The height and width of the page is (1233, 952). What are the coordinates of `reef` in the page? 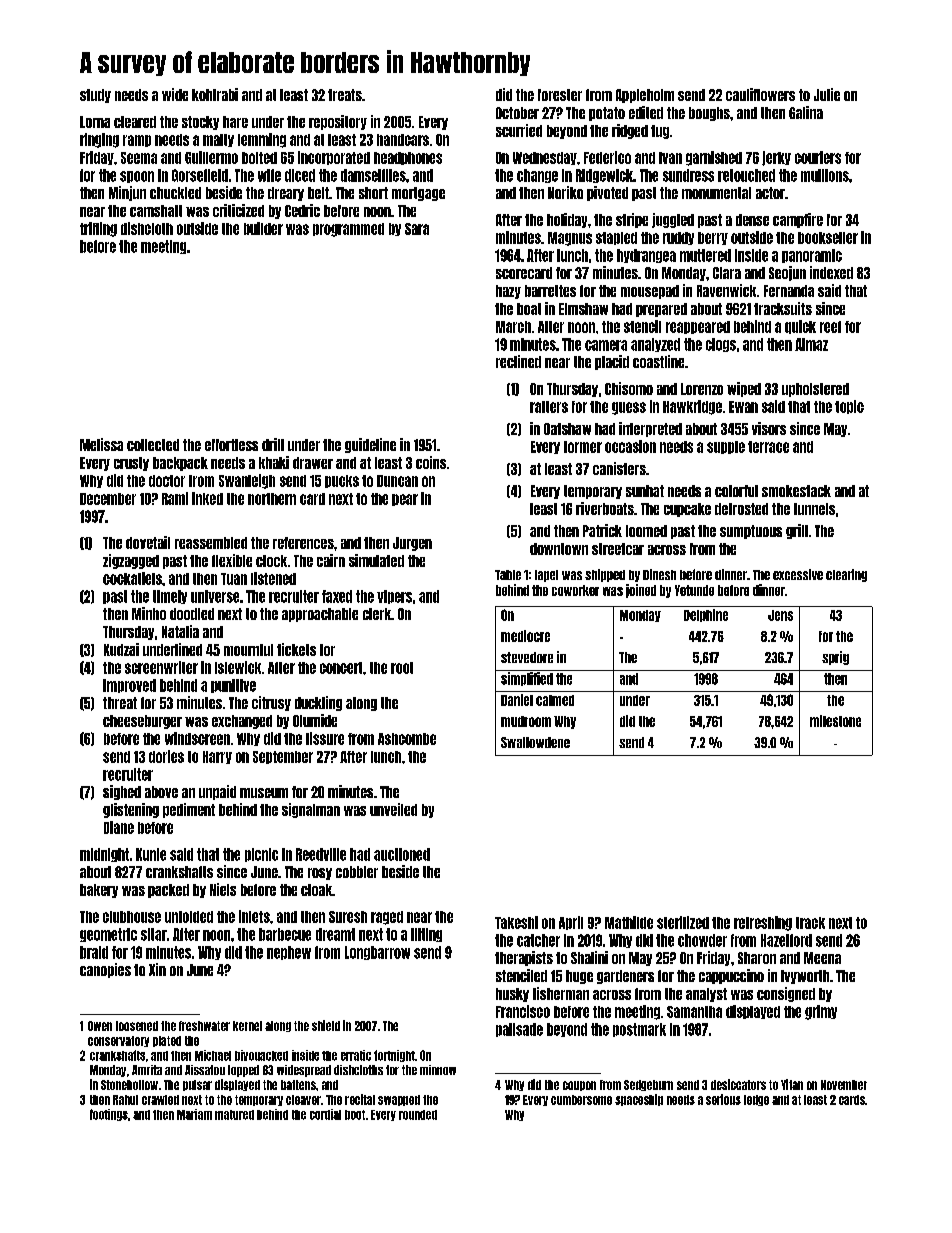 It's located at (830, 327).
